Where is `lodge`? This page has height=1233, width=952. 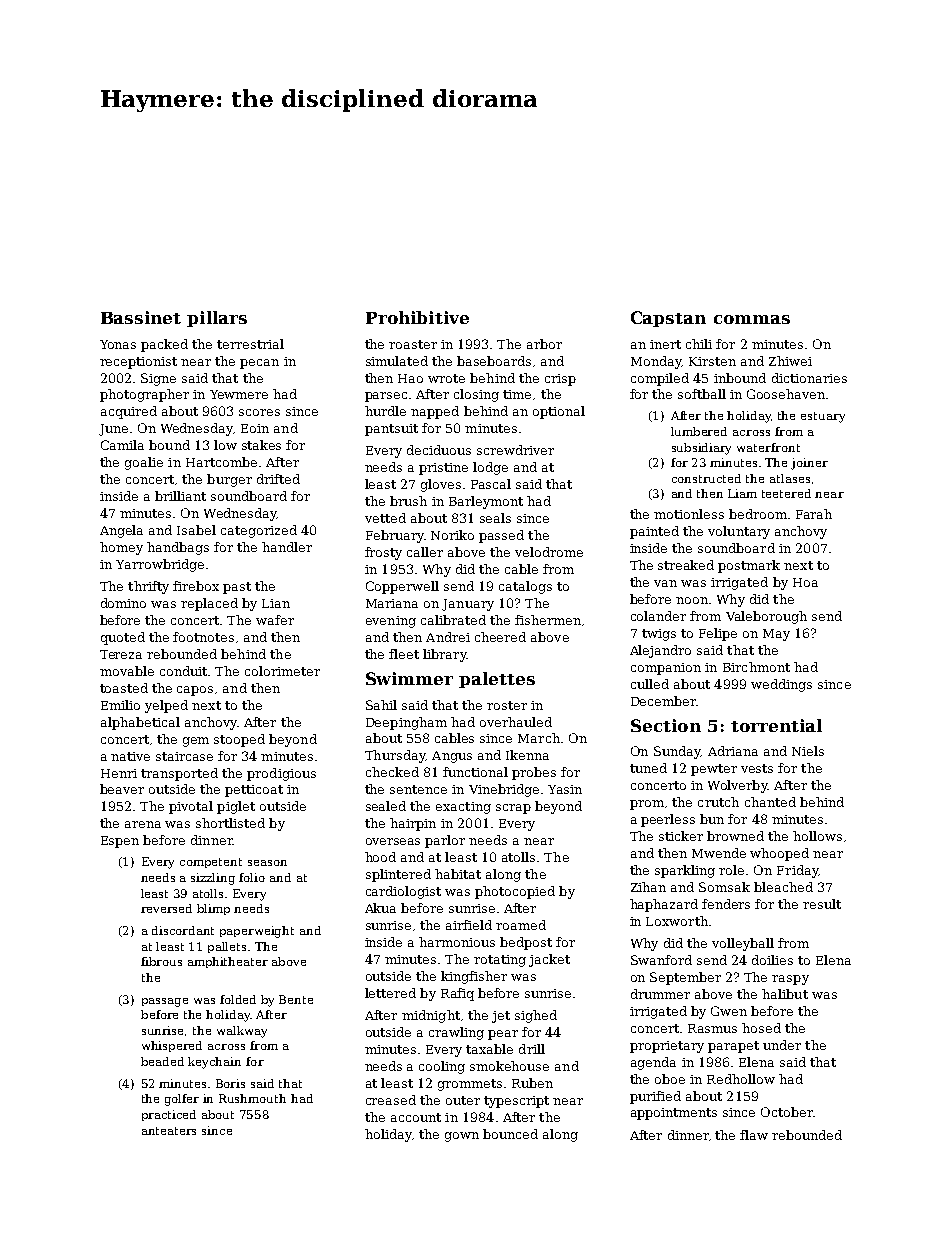 lodge is located at coordinates (490, 468).
